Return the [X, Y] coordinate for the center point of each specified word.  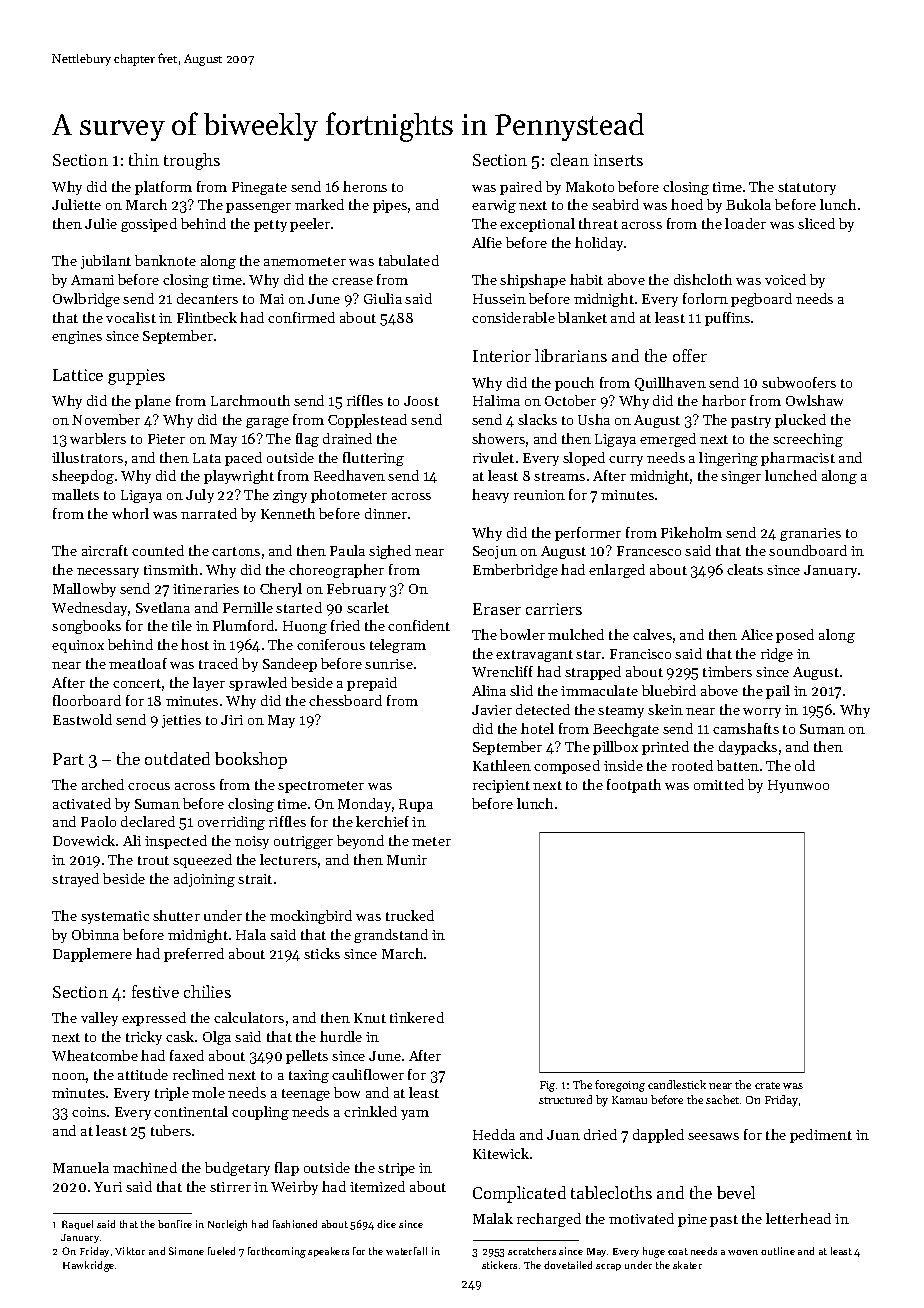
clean [570, 159]
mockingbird [311, 917]
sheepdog [83, 477]
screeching [808, 440]
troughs [192, 161]
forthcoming [277, 1252]
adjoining [204, 880]
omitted [719, 784]
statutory [807, 189]
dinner [386, 513]
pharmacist [798, 459]
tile [182, 625]
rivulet [493, 457]
